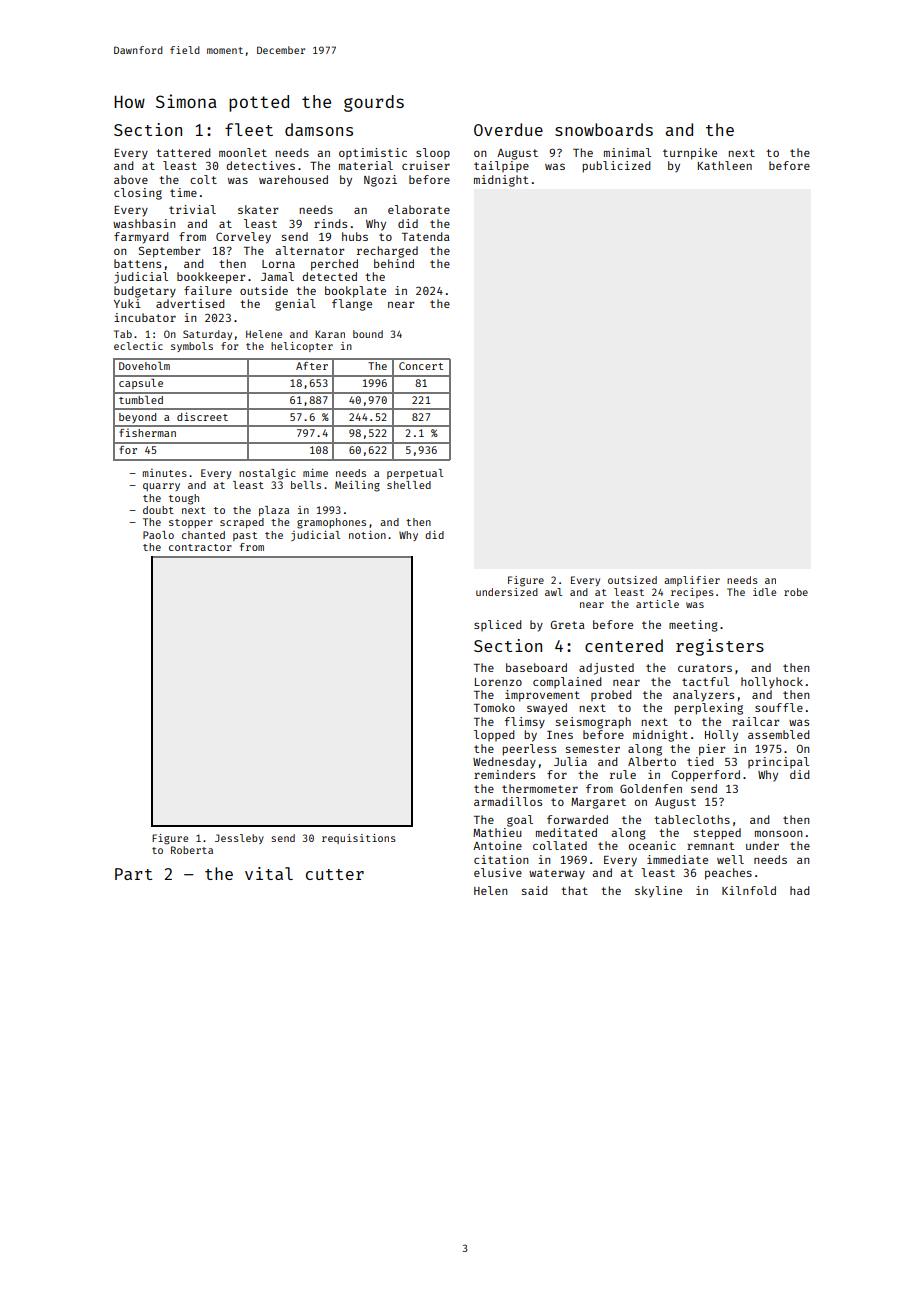  I want to click on contractor, so click(200, 547).
